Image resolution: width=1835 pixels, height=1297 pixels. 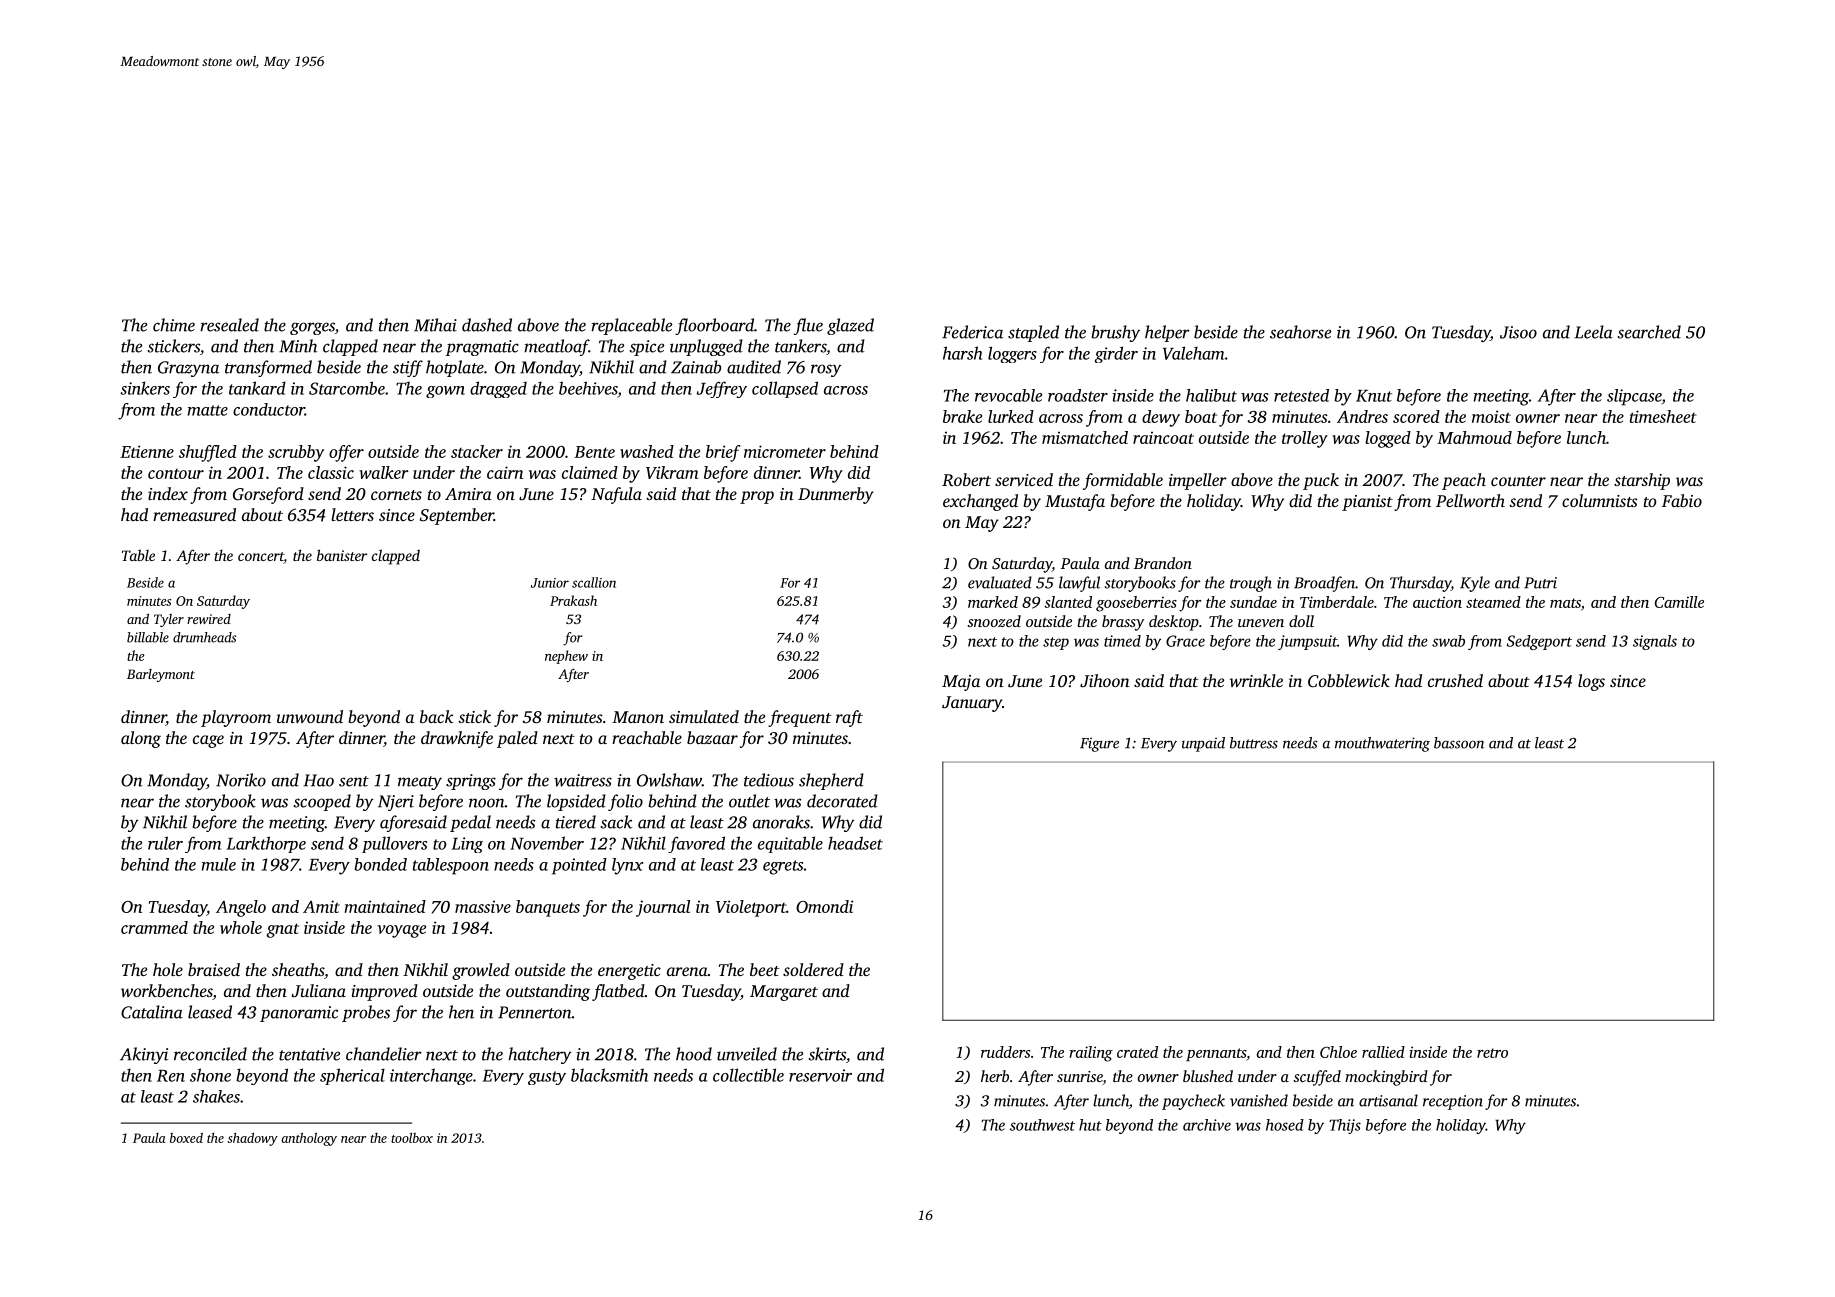 What do you see at coordinates (994, 621) in the screenshot?
I see `snoozed` at bounding box center [994, 621].
